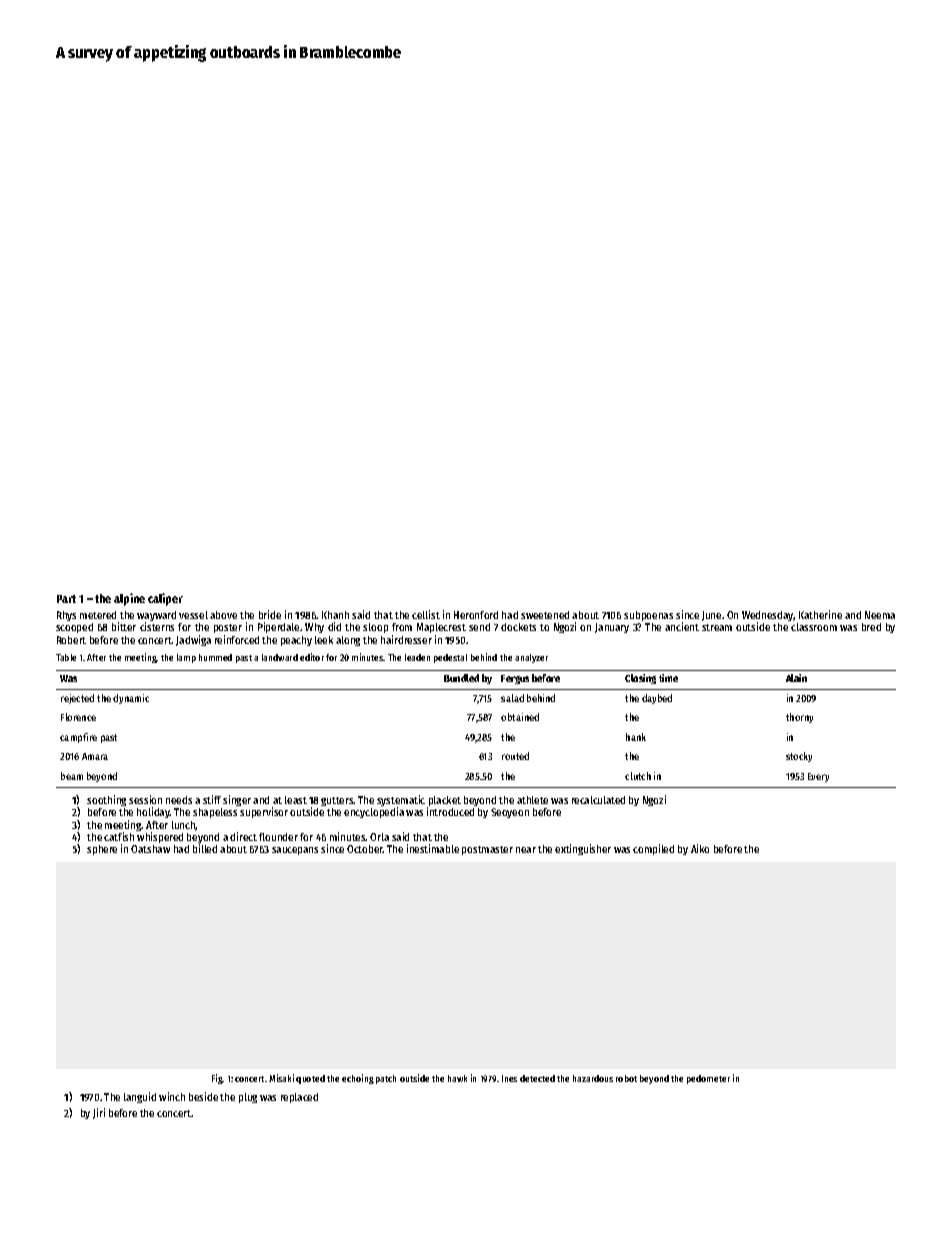 Image resolution: width=952 pixels, height=1233 pixels. Describe the element at coordinates (545, 615) in the screenshot. I see `sweetened` at that location.
